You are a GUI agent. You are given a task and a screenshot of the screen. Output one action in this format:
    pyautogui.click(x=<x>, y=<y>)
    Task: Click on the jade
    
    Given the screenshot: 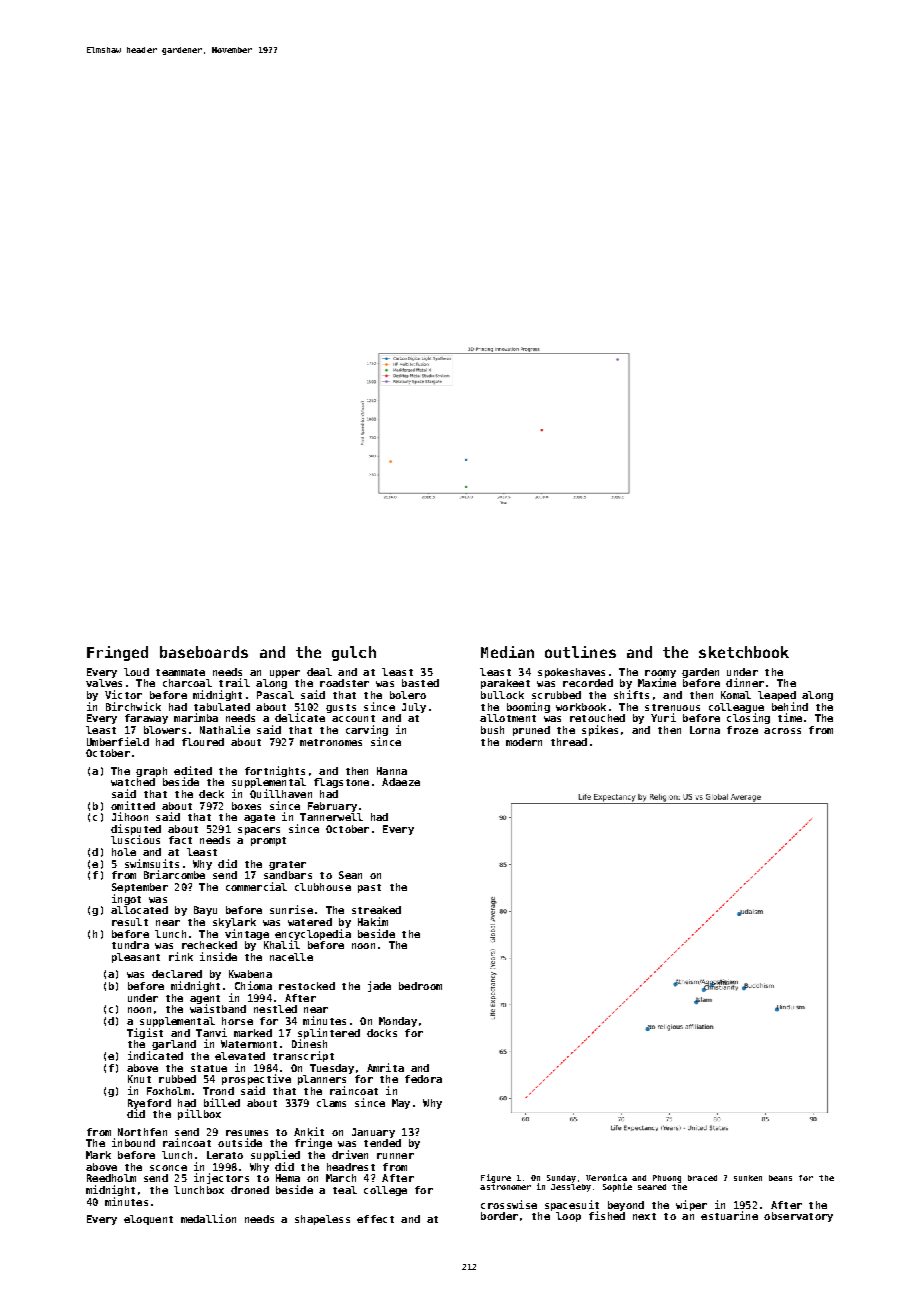 What is the action you would take?
    pyautogui.click(x=379, y=986)
